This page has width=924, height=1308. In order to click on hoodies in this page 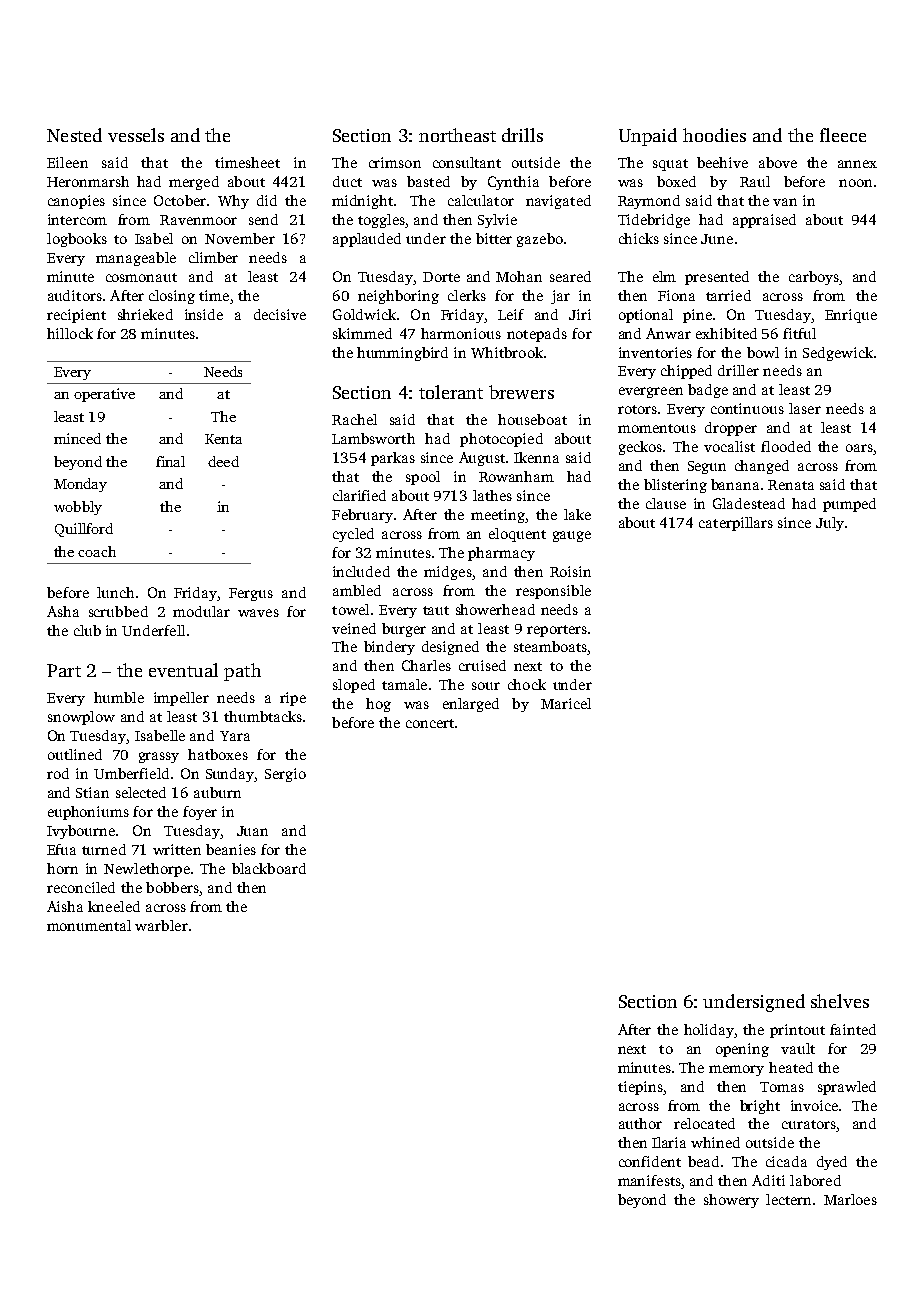, I will do `click(714, 135)`.
